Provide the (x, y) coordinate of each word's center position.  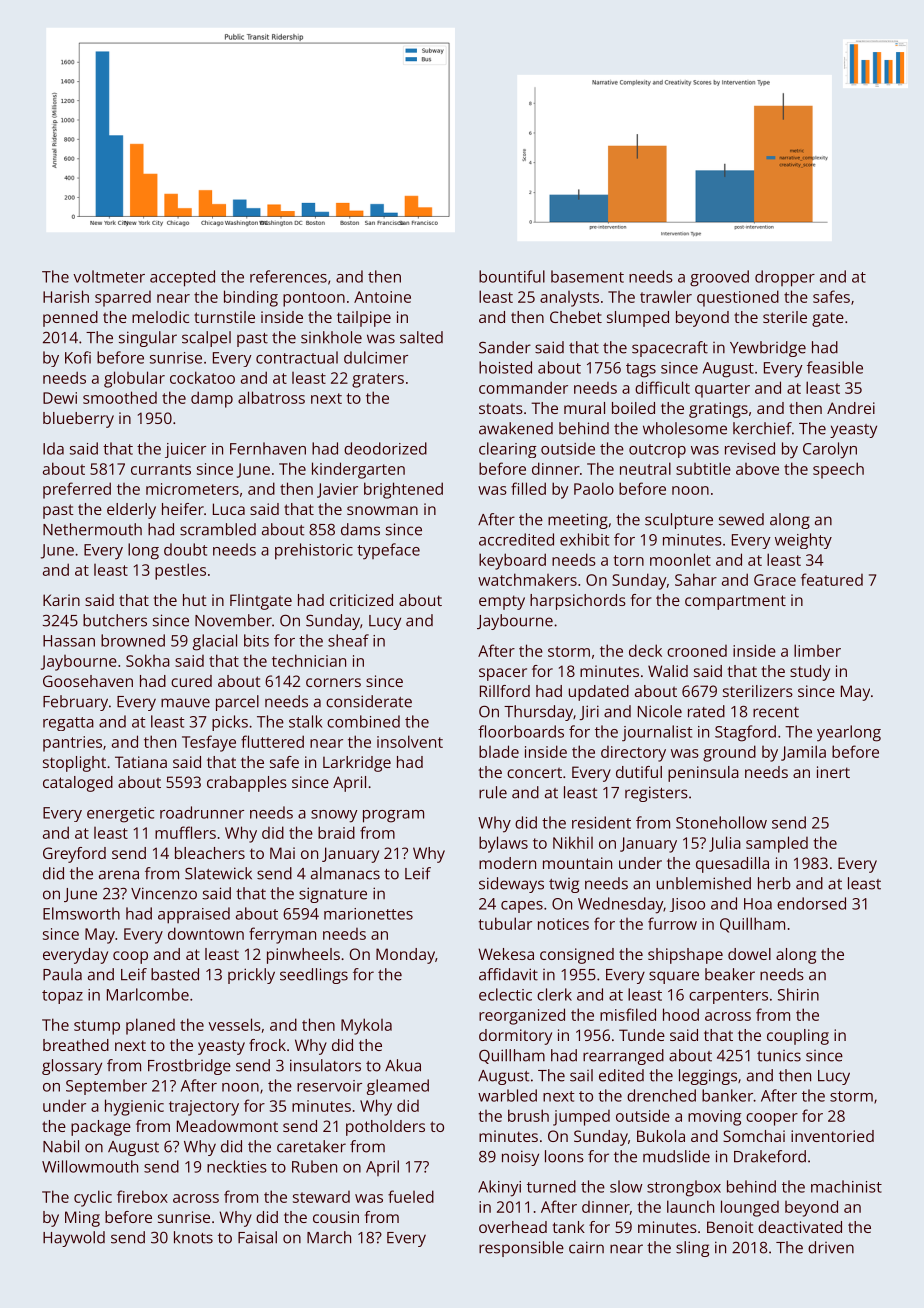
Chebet (576, 317)
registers (656, 794)
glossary (72, 1067)
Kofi (78, 357)
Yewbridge (768, 349)
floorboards (521, 731)
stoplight (74, 764)
